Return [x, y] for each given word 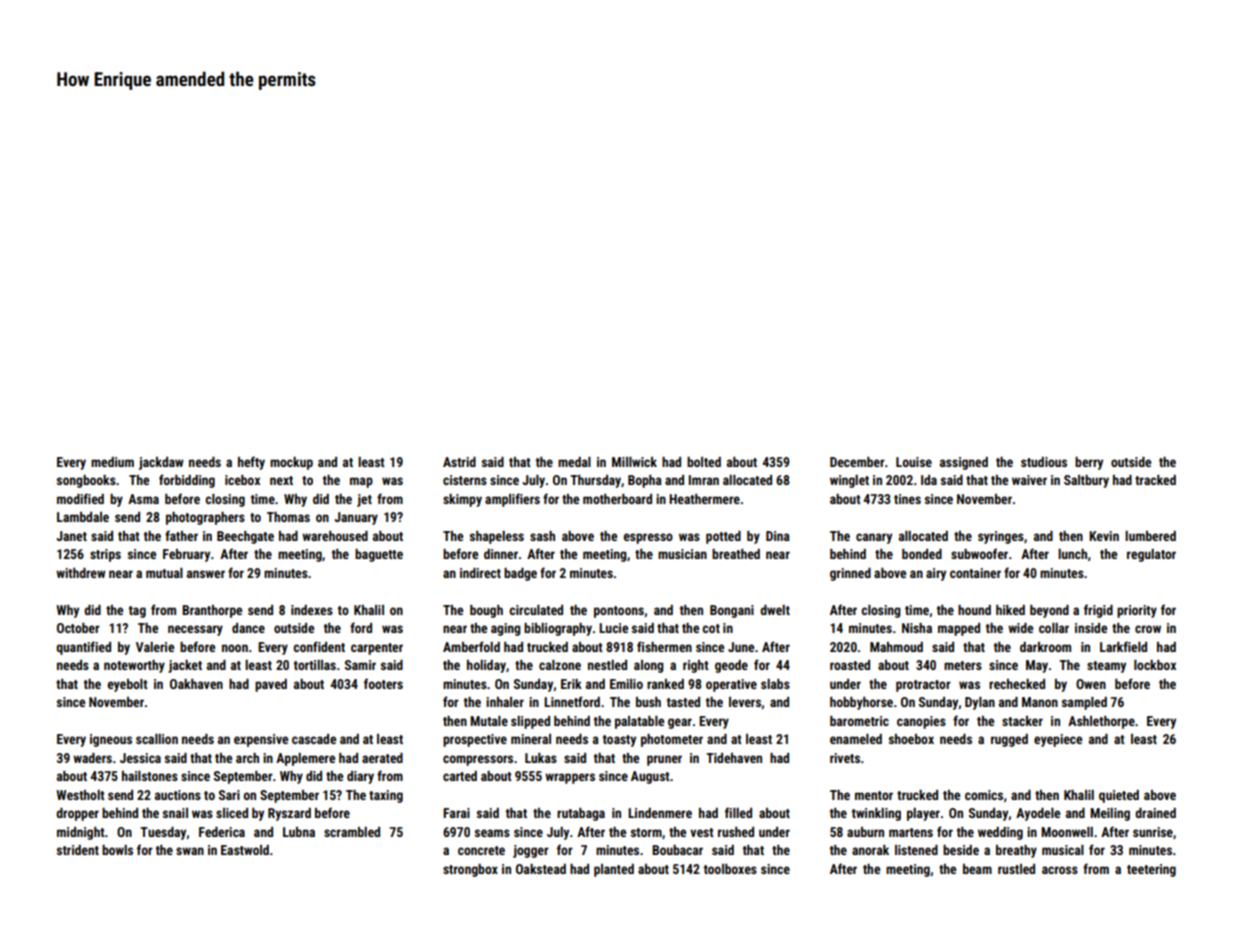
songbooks [86, 481]
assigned [964, 463]
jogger [531, 851]
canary [874, 538]
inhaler [505, 702]
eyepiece [1058, 740]
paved [271, 685]
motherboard [617, 499]
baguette [379, 555]
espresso [648, 538]
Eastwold [245, 850]
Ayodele [1038, 814]
